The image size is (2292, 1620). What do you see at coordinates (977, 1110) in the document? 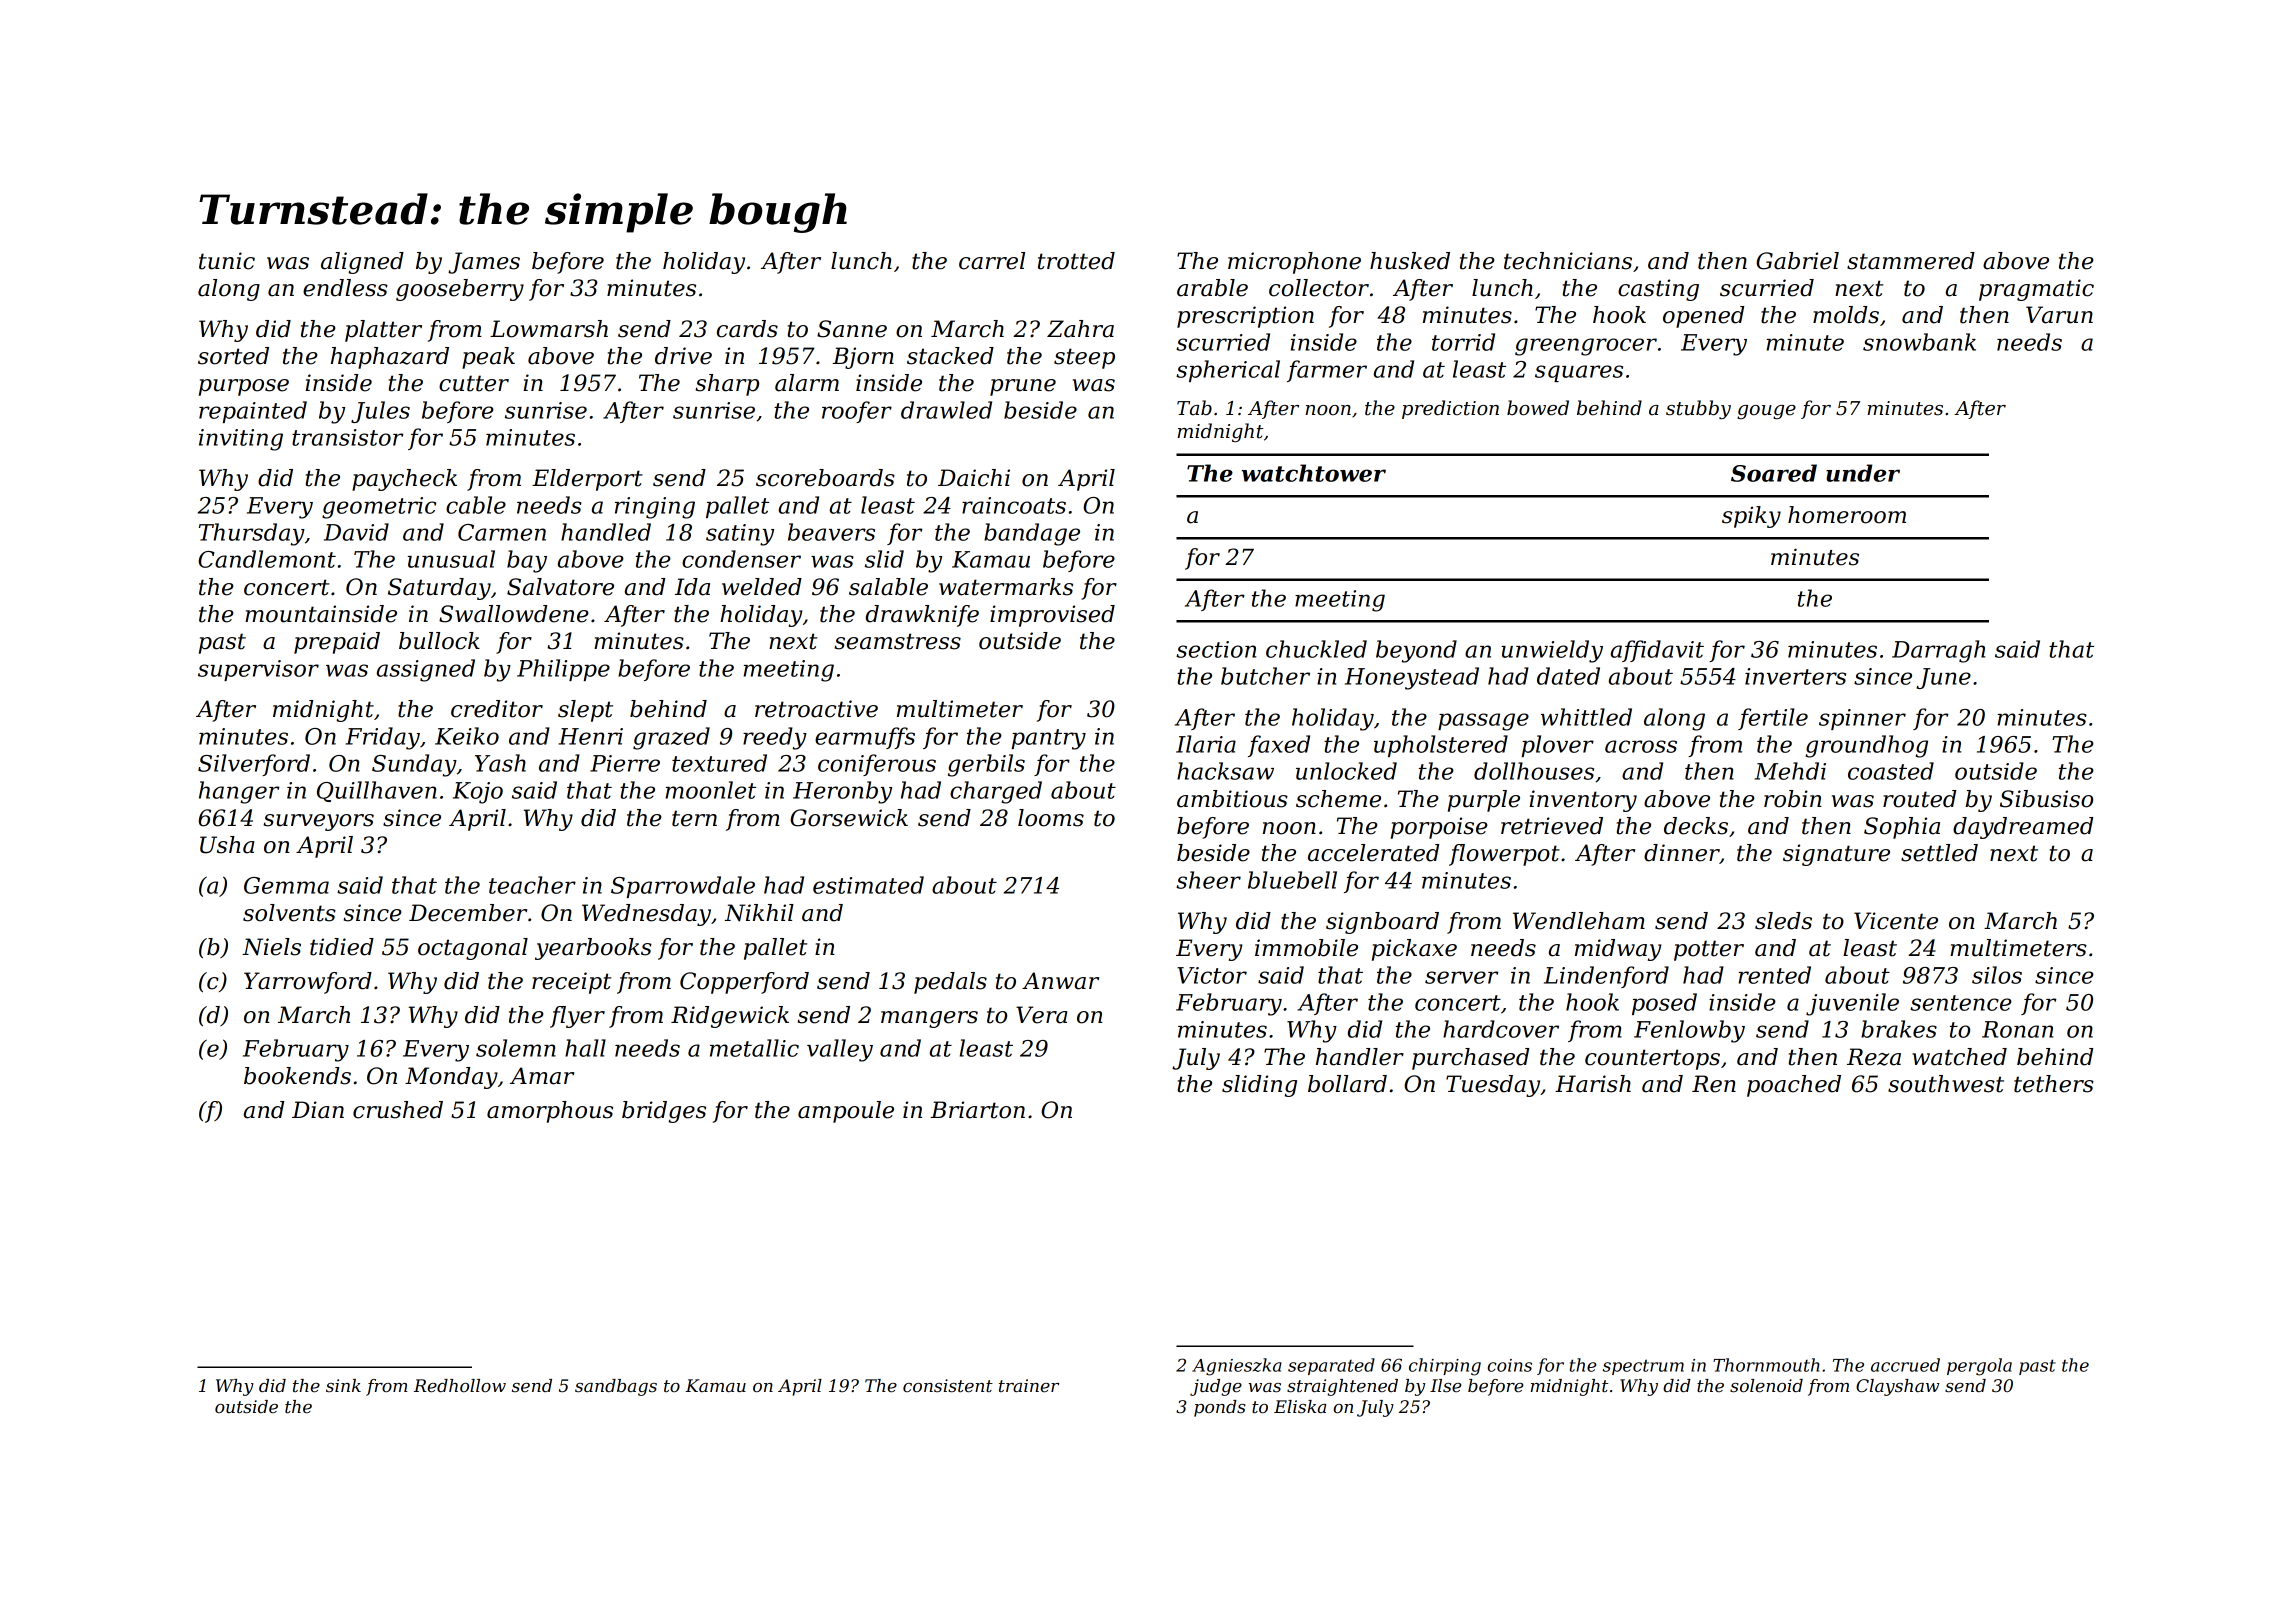
I see `Briarton` at bounding box center [977, 1110].
